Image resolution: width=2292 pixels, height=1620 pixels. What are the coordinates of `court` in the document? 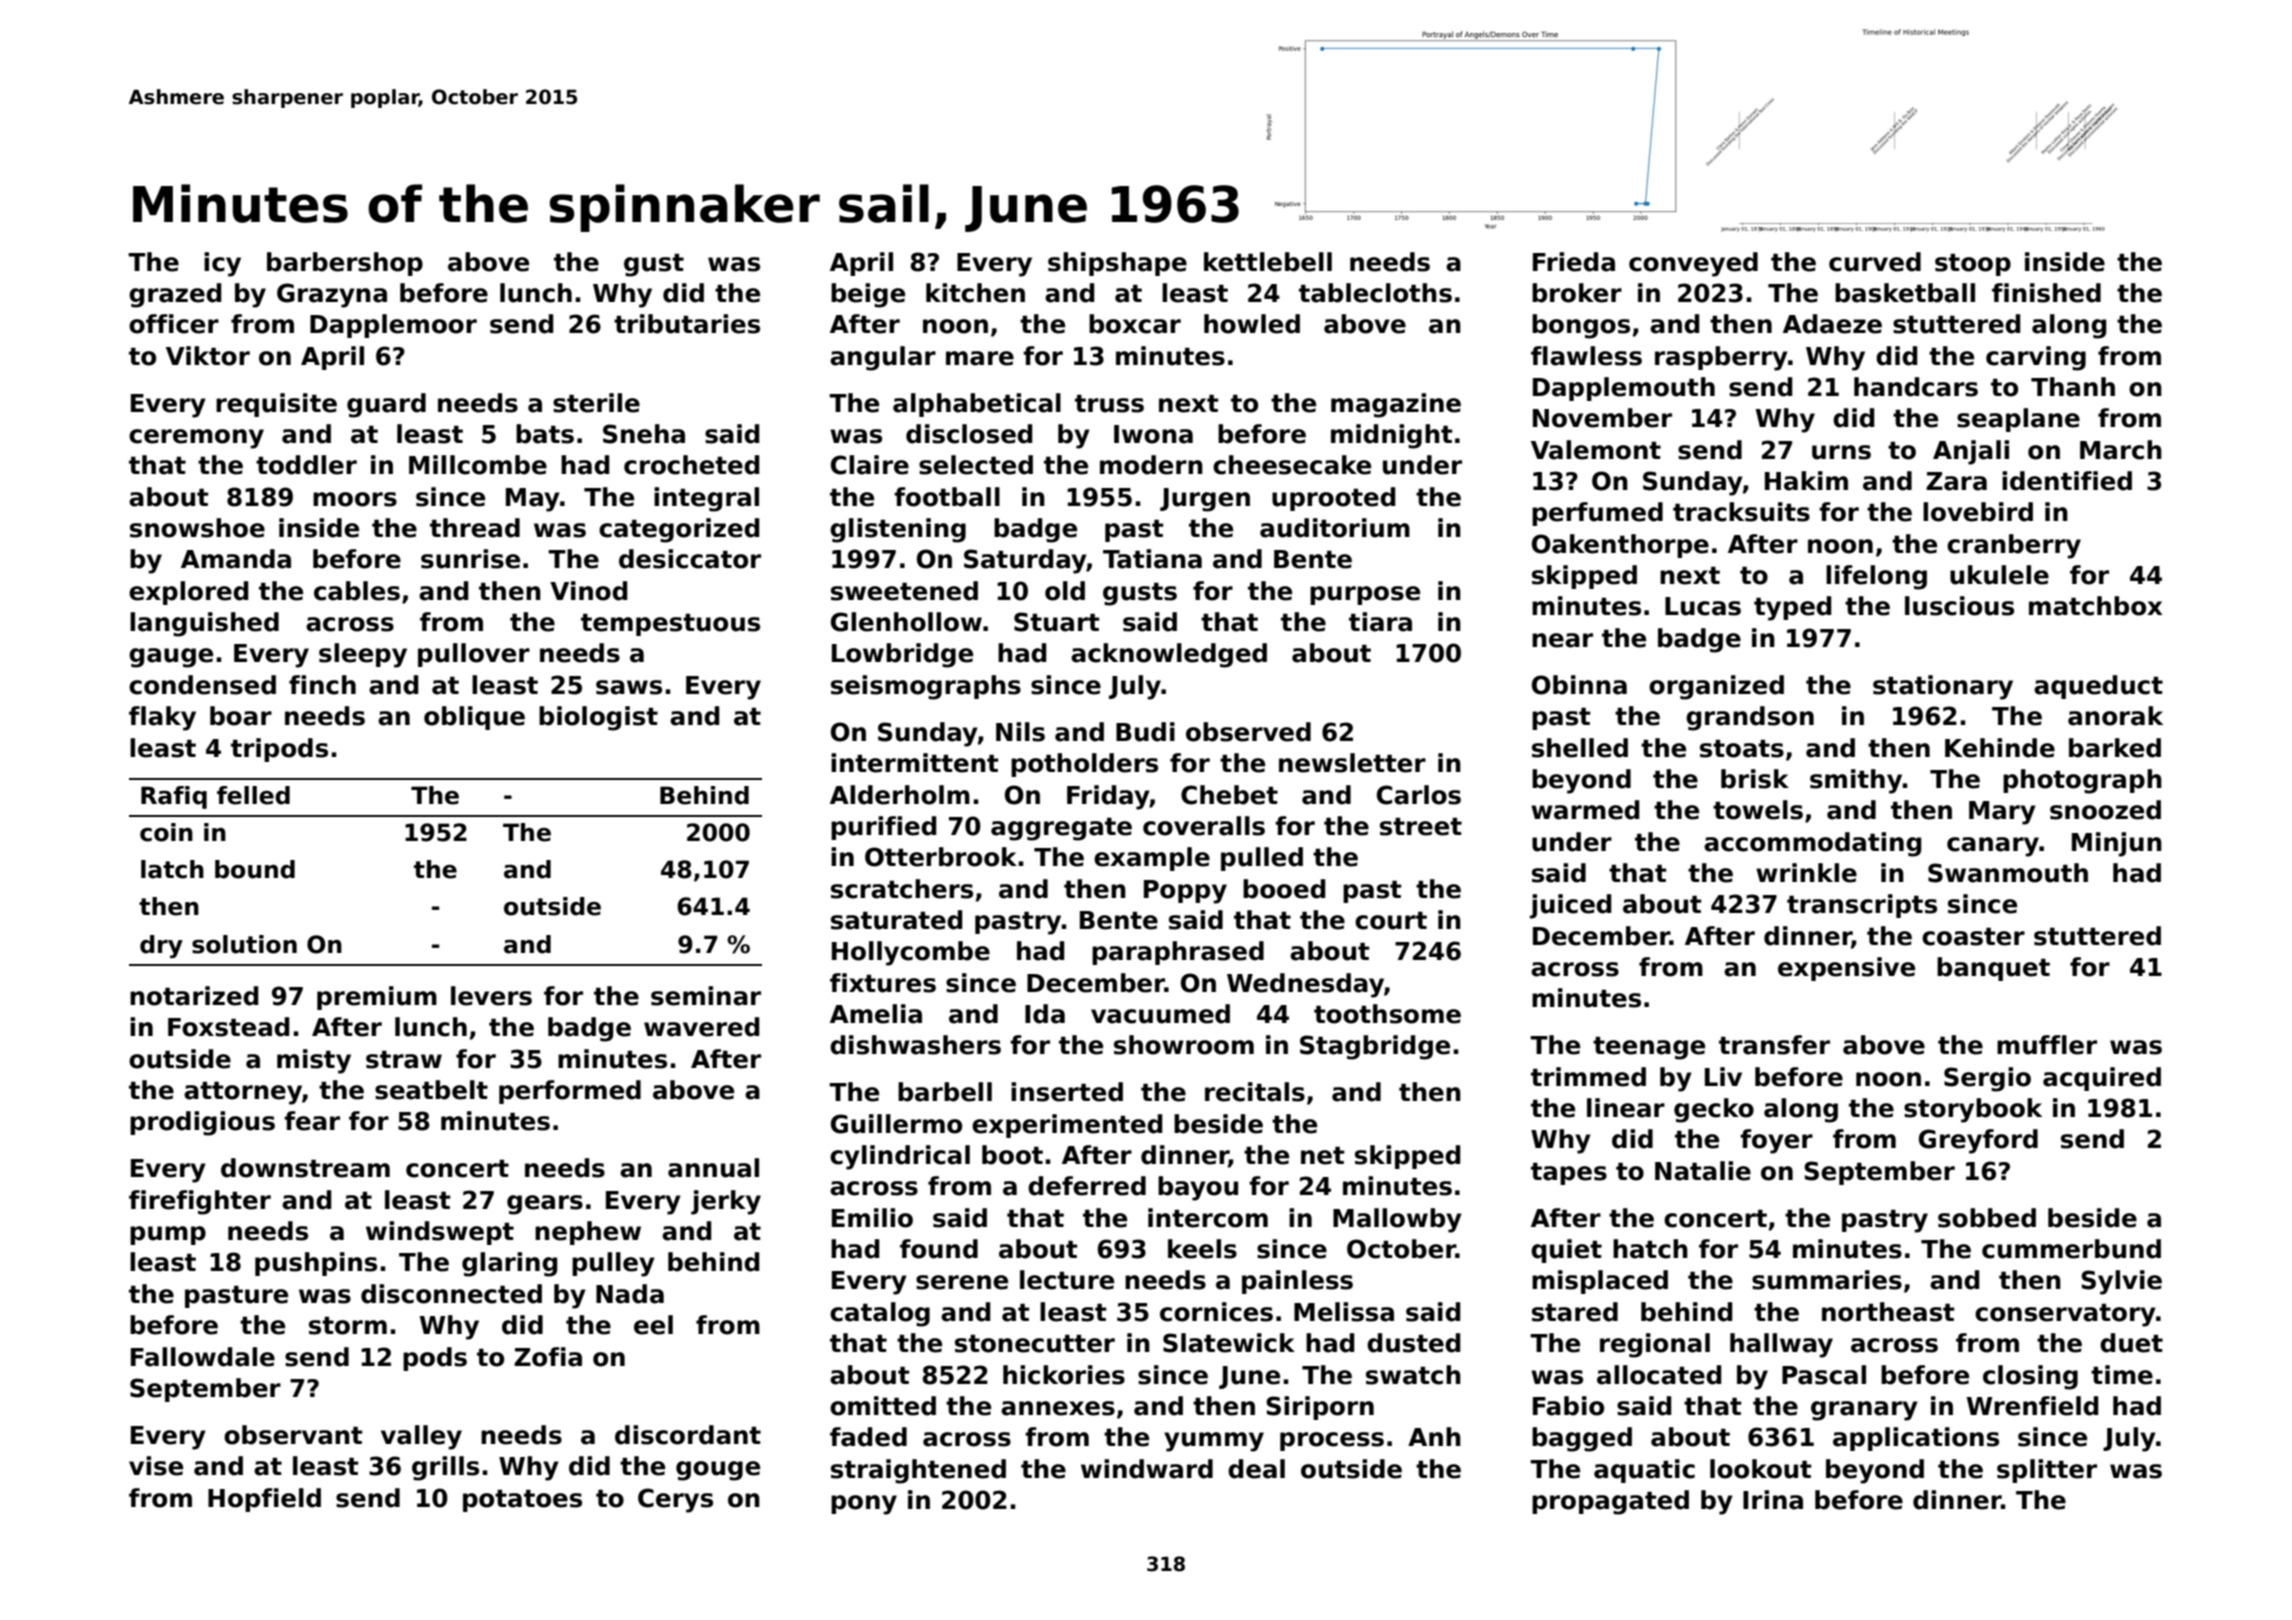 It's located at (1391, 920).
